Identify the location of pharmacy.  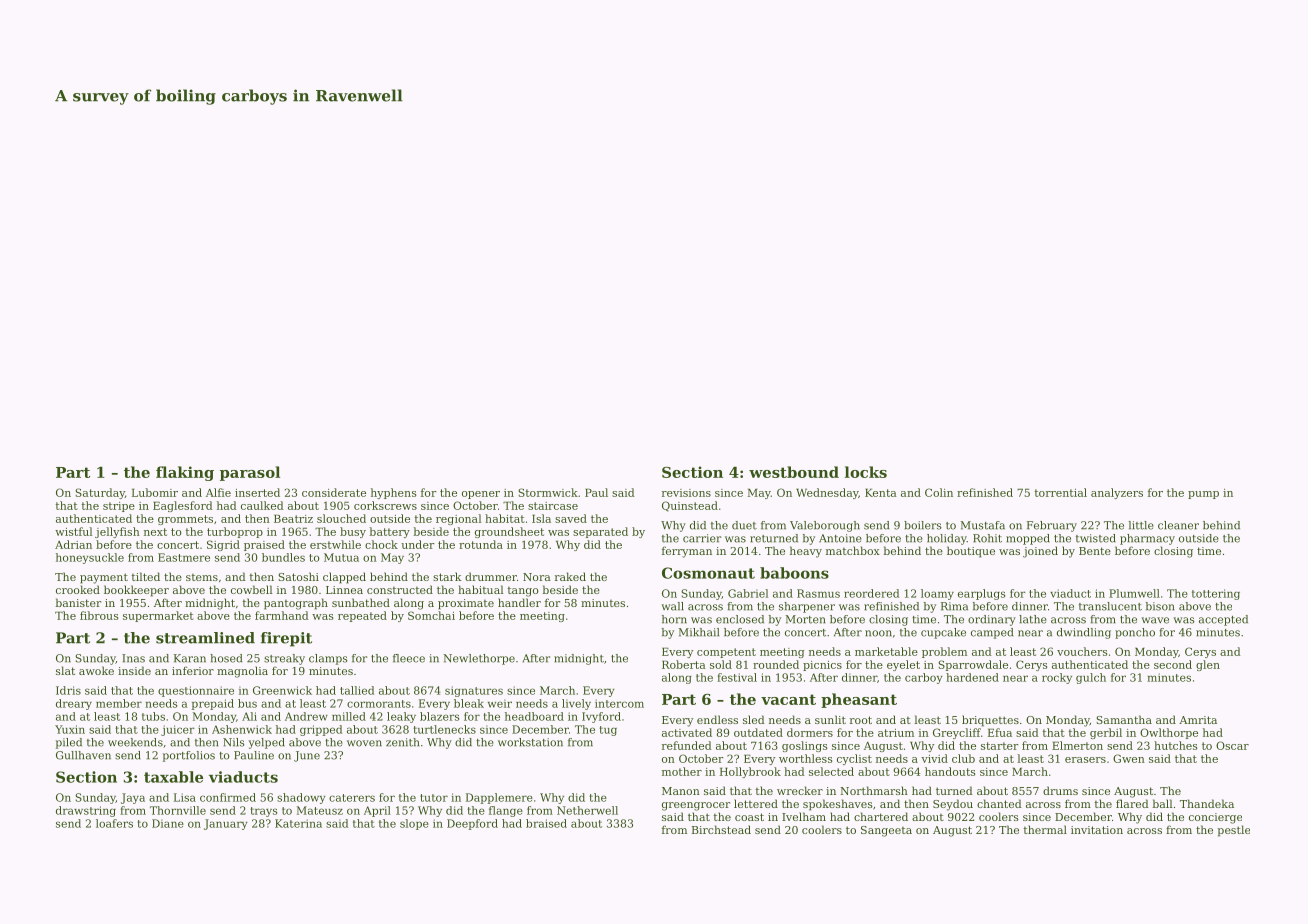
(1147, 539).
